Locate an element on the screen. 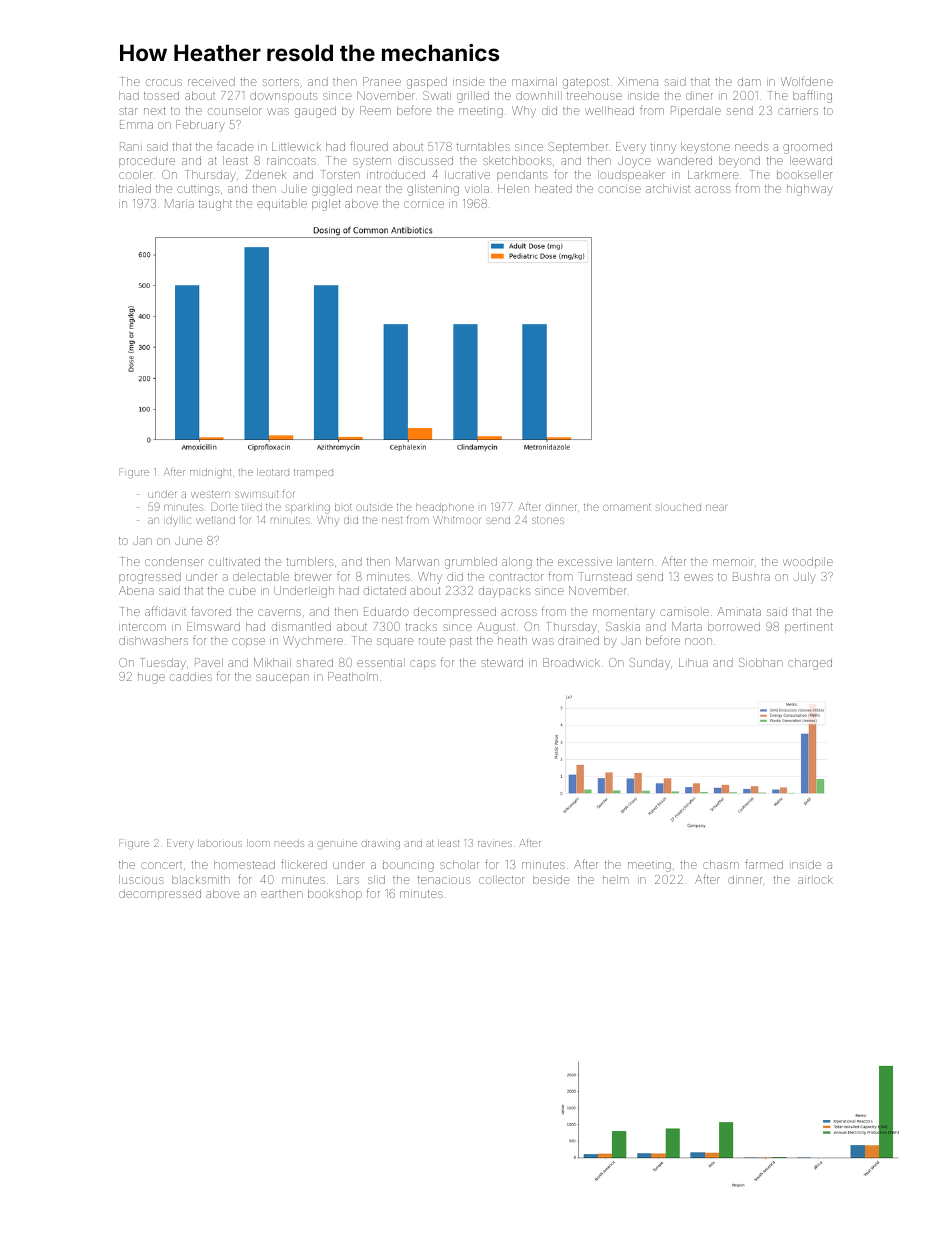 The width and height of the screenshot is (952, 1233). beside is located at coordinates (551, 879).
